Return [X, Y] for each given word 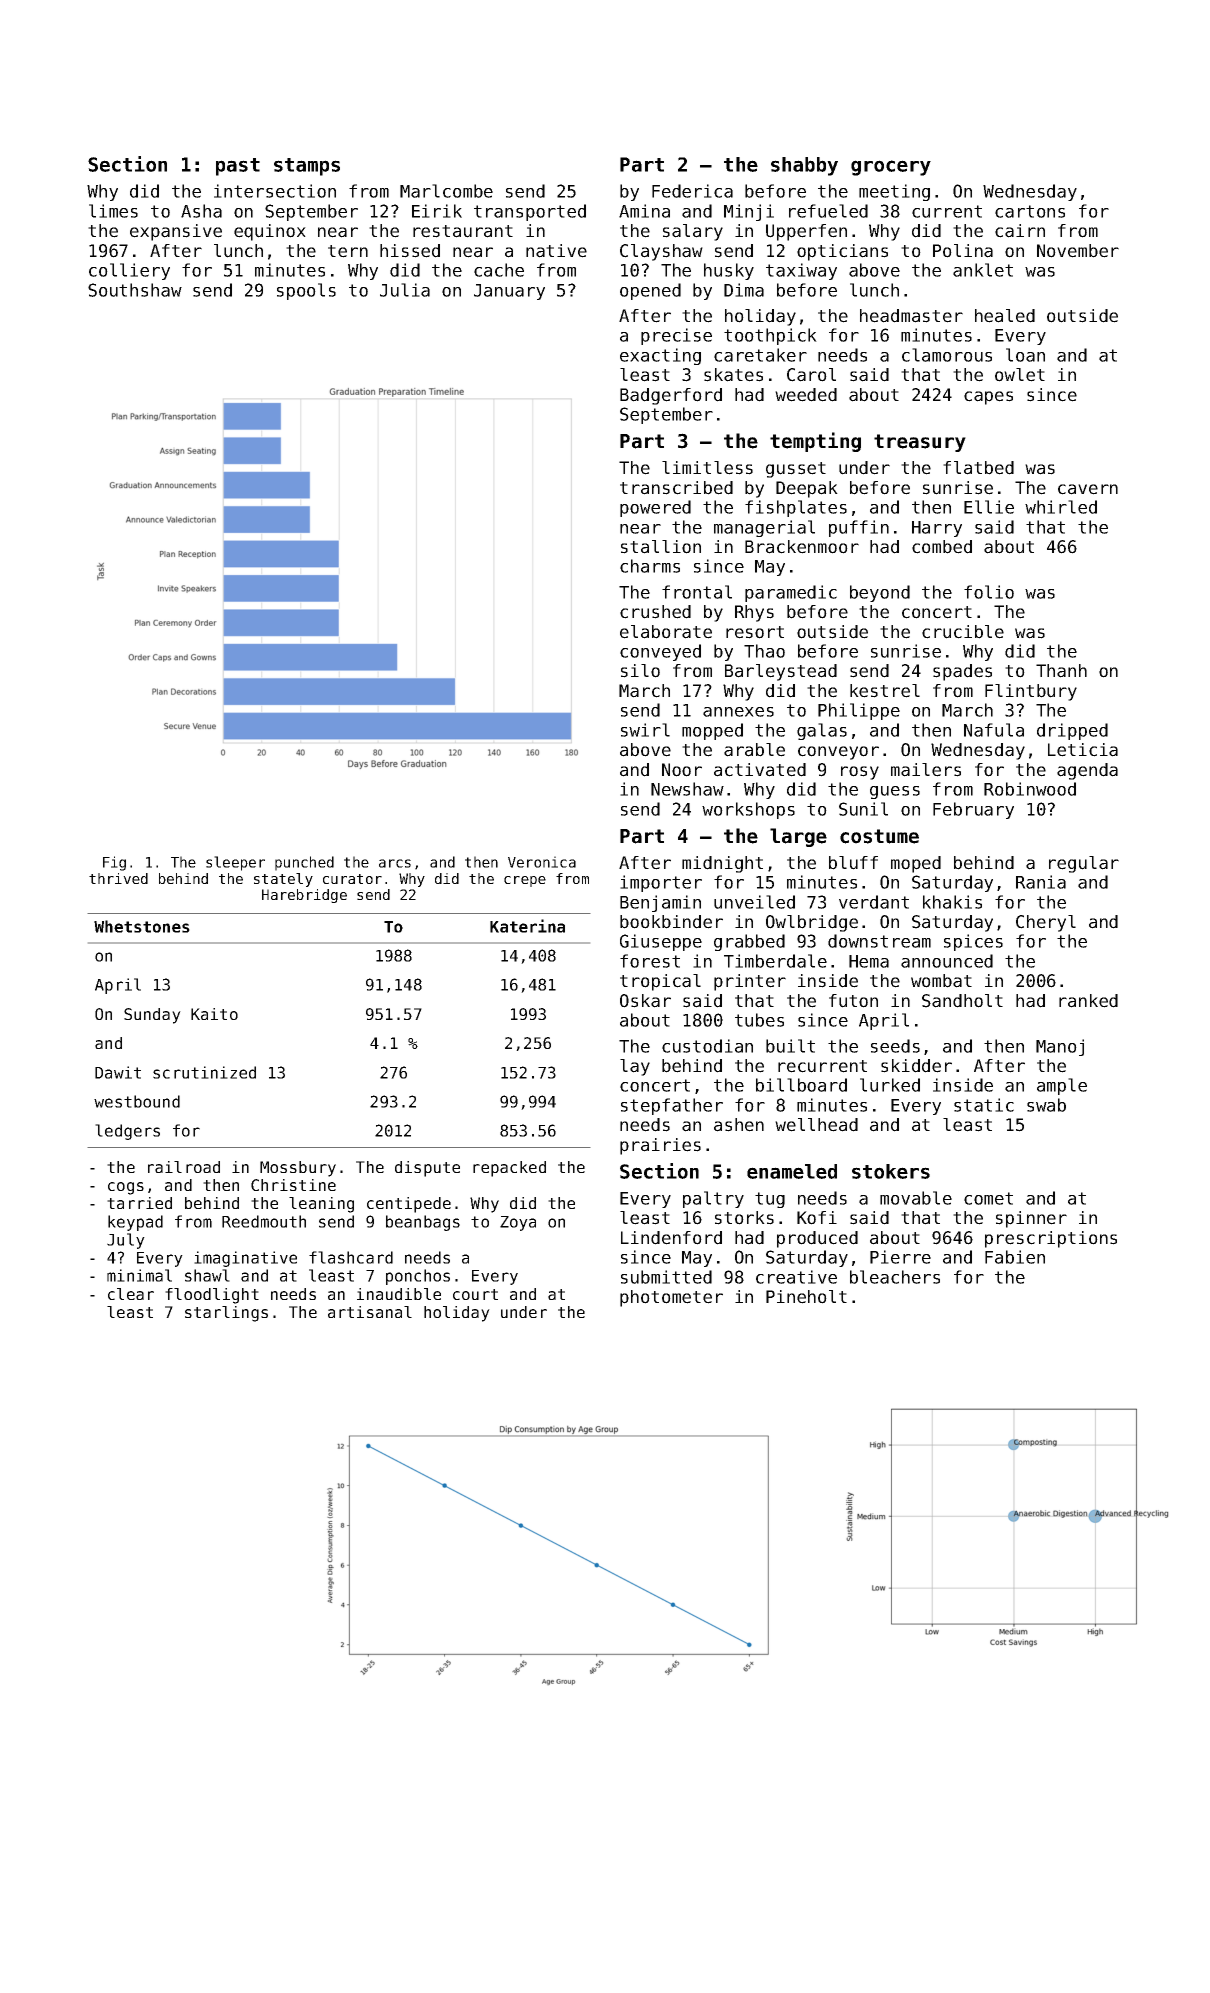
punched [304, 863]
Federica [692, 191]
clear [131, 1294]
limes [113, 211]
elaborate [666, 632]
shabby [804, 166]
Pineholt [806, 1297]
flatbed [978, 468]
